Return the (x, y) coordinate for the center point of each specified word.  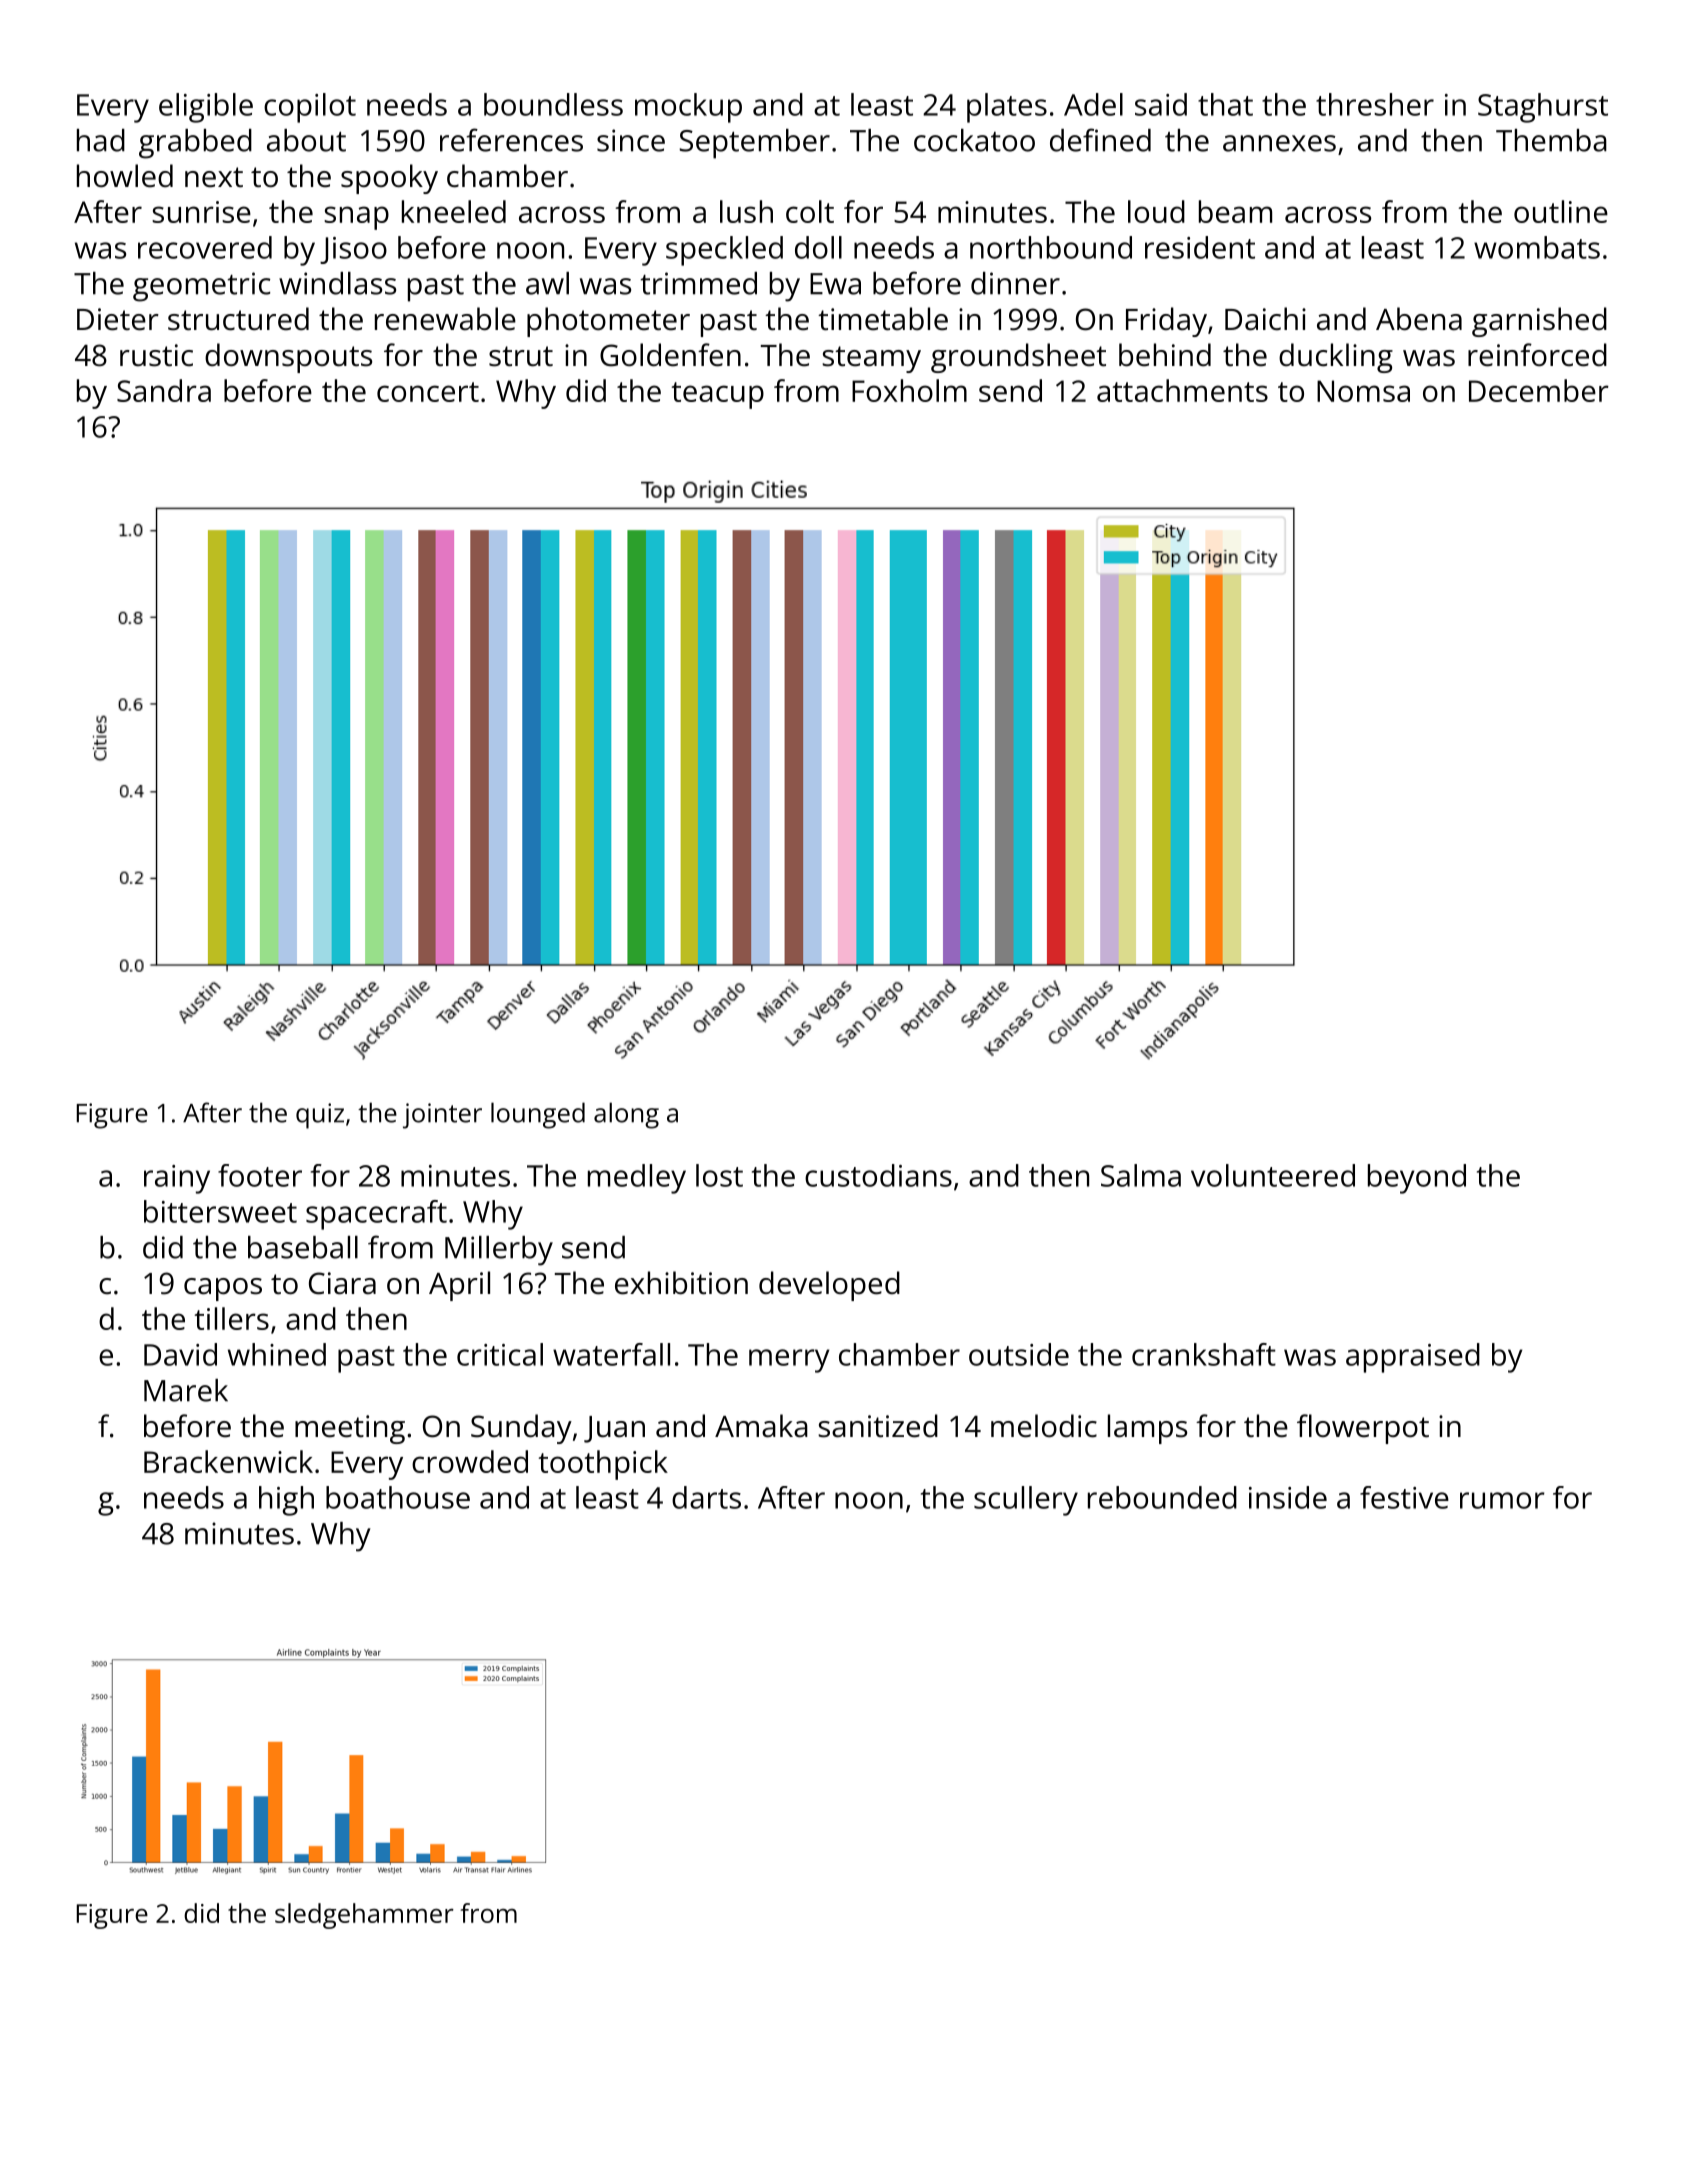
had (101, 140)
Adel (1093, 104)
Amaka (761, 1426)
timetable (883, 319)
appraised (1413, 1358)
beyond (1417, 1179)
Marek (186, 1390)
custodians (878, 1175)
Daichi (1265, 319)
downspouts (288, 358)
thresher (1375, 104)
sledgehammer (364, 1916)
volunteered (1273, 1175)
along (626, 1115)
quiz (320, 1116)
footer (260, 1175)
